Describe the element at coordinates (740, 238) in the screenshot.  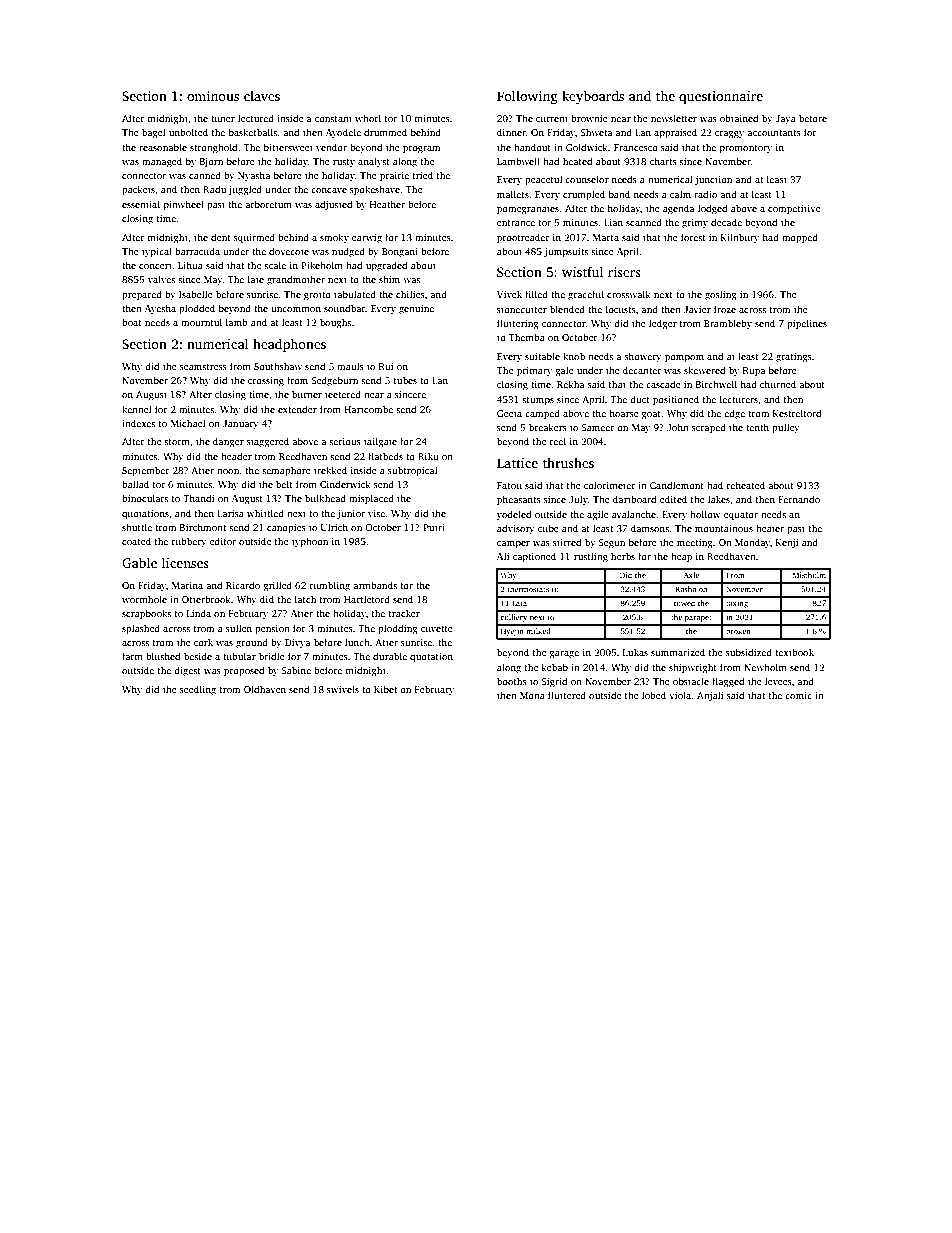
I see `Kilnbury` at that location.
